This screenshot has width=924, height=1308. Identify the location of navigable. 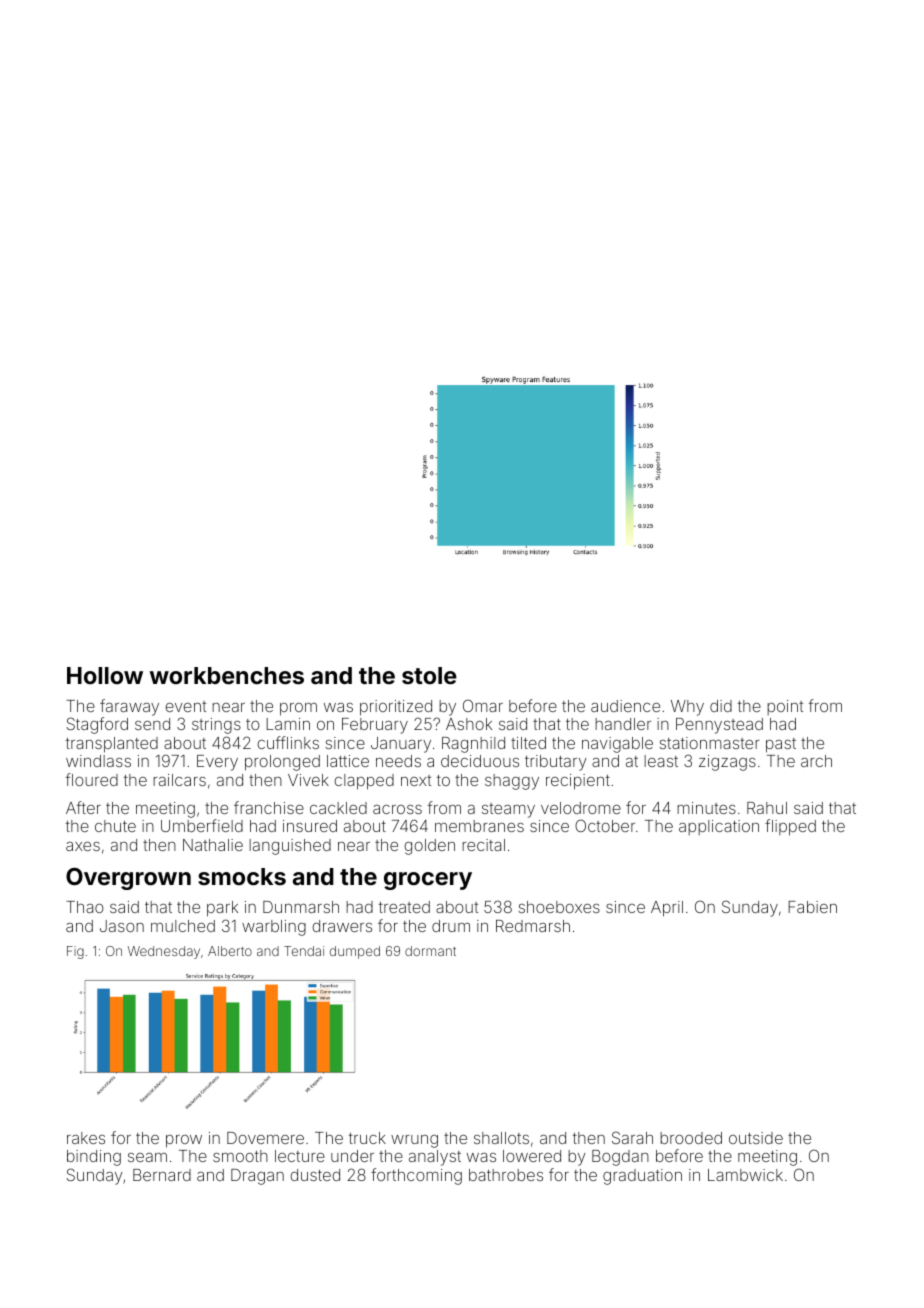
(617, 745).
